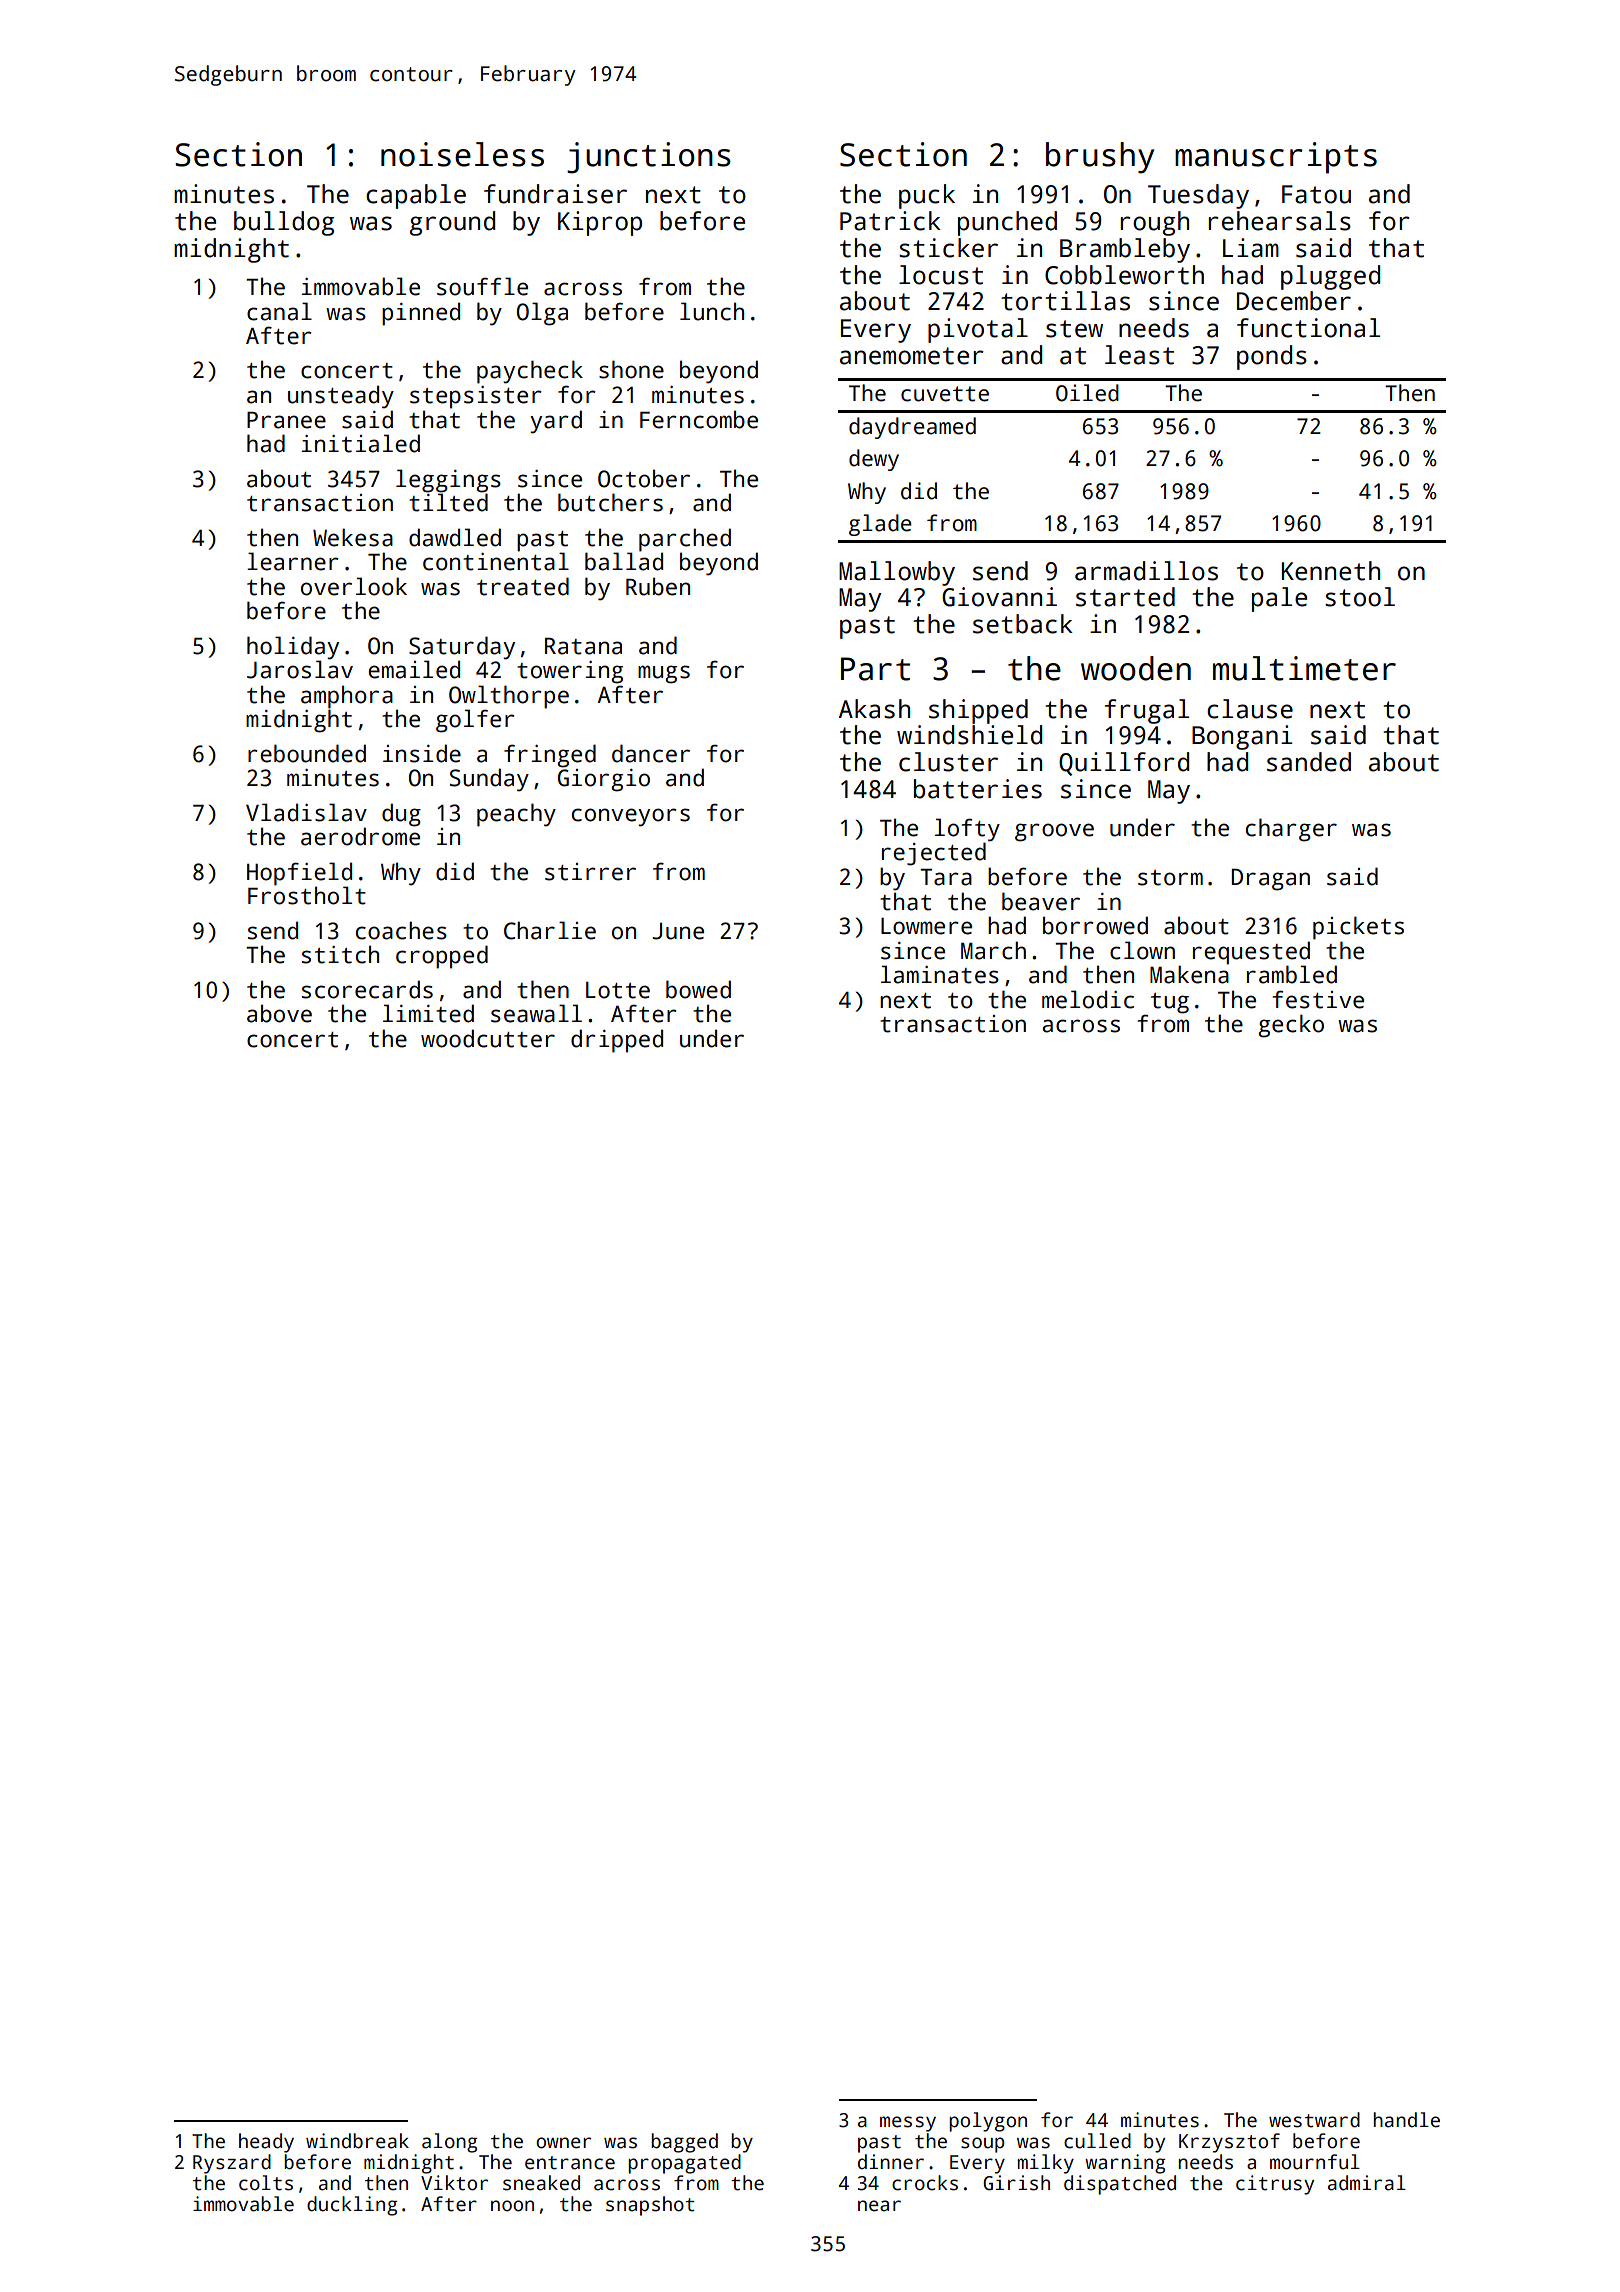 The height and width of the document is (2292, 1620). I want to click on bowed, so click(698, 989).
